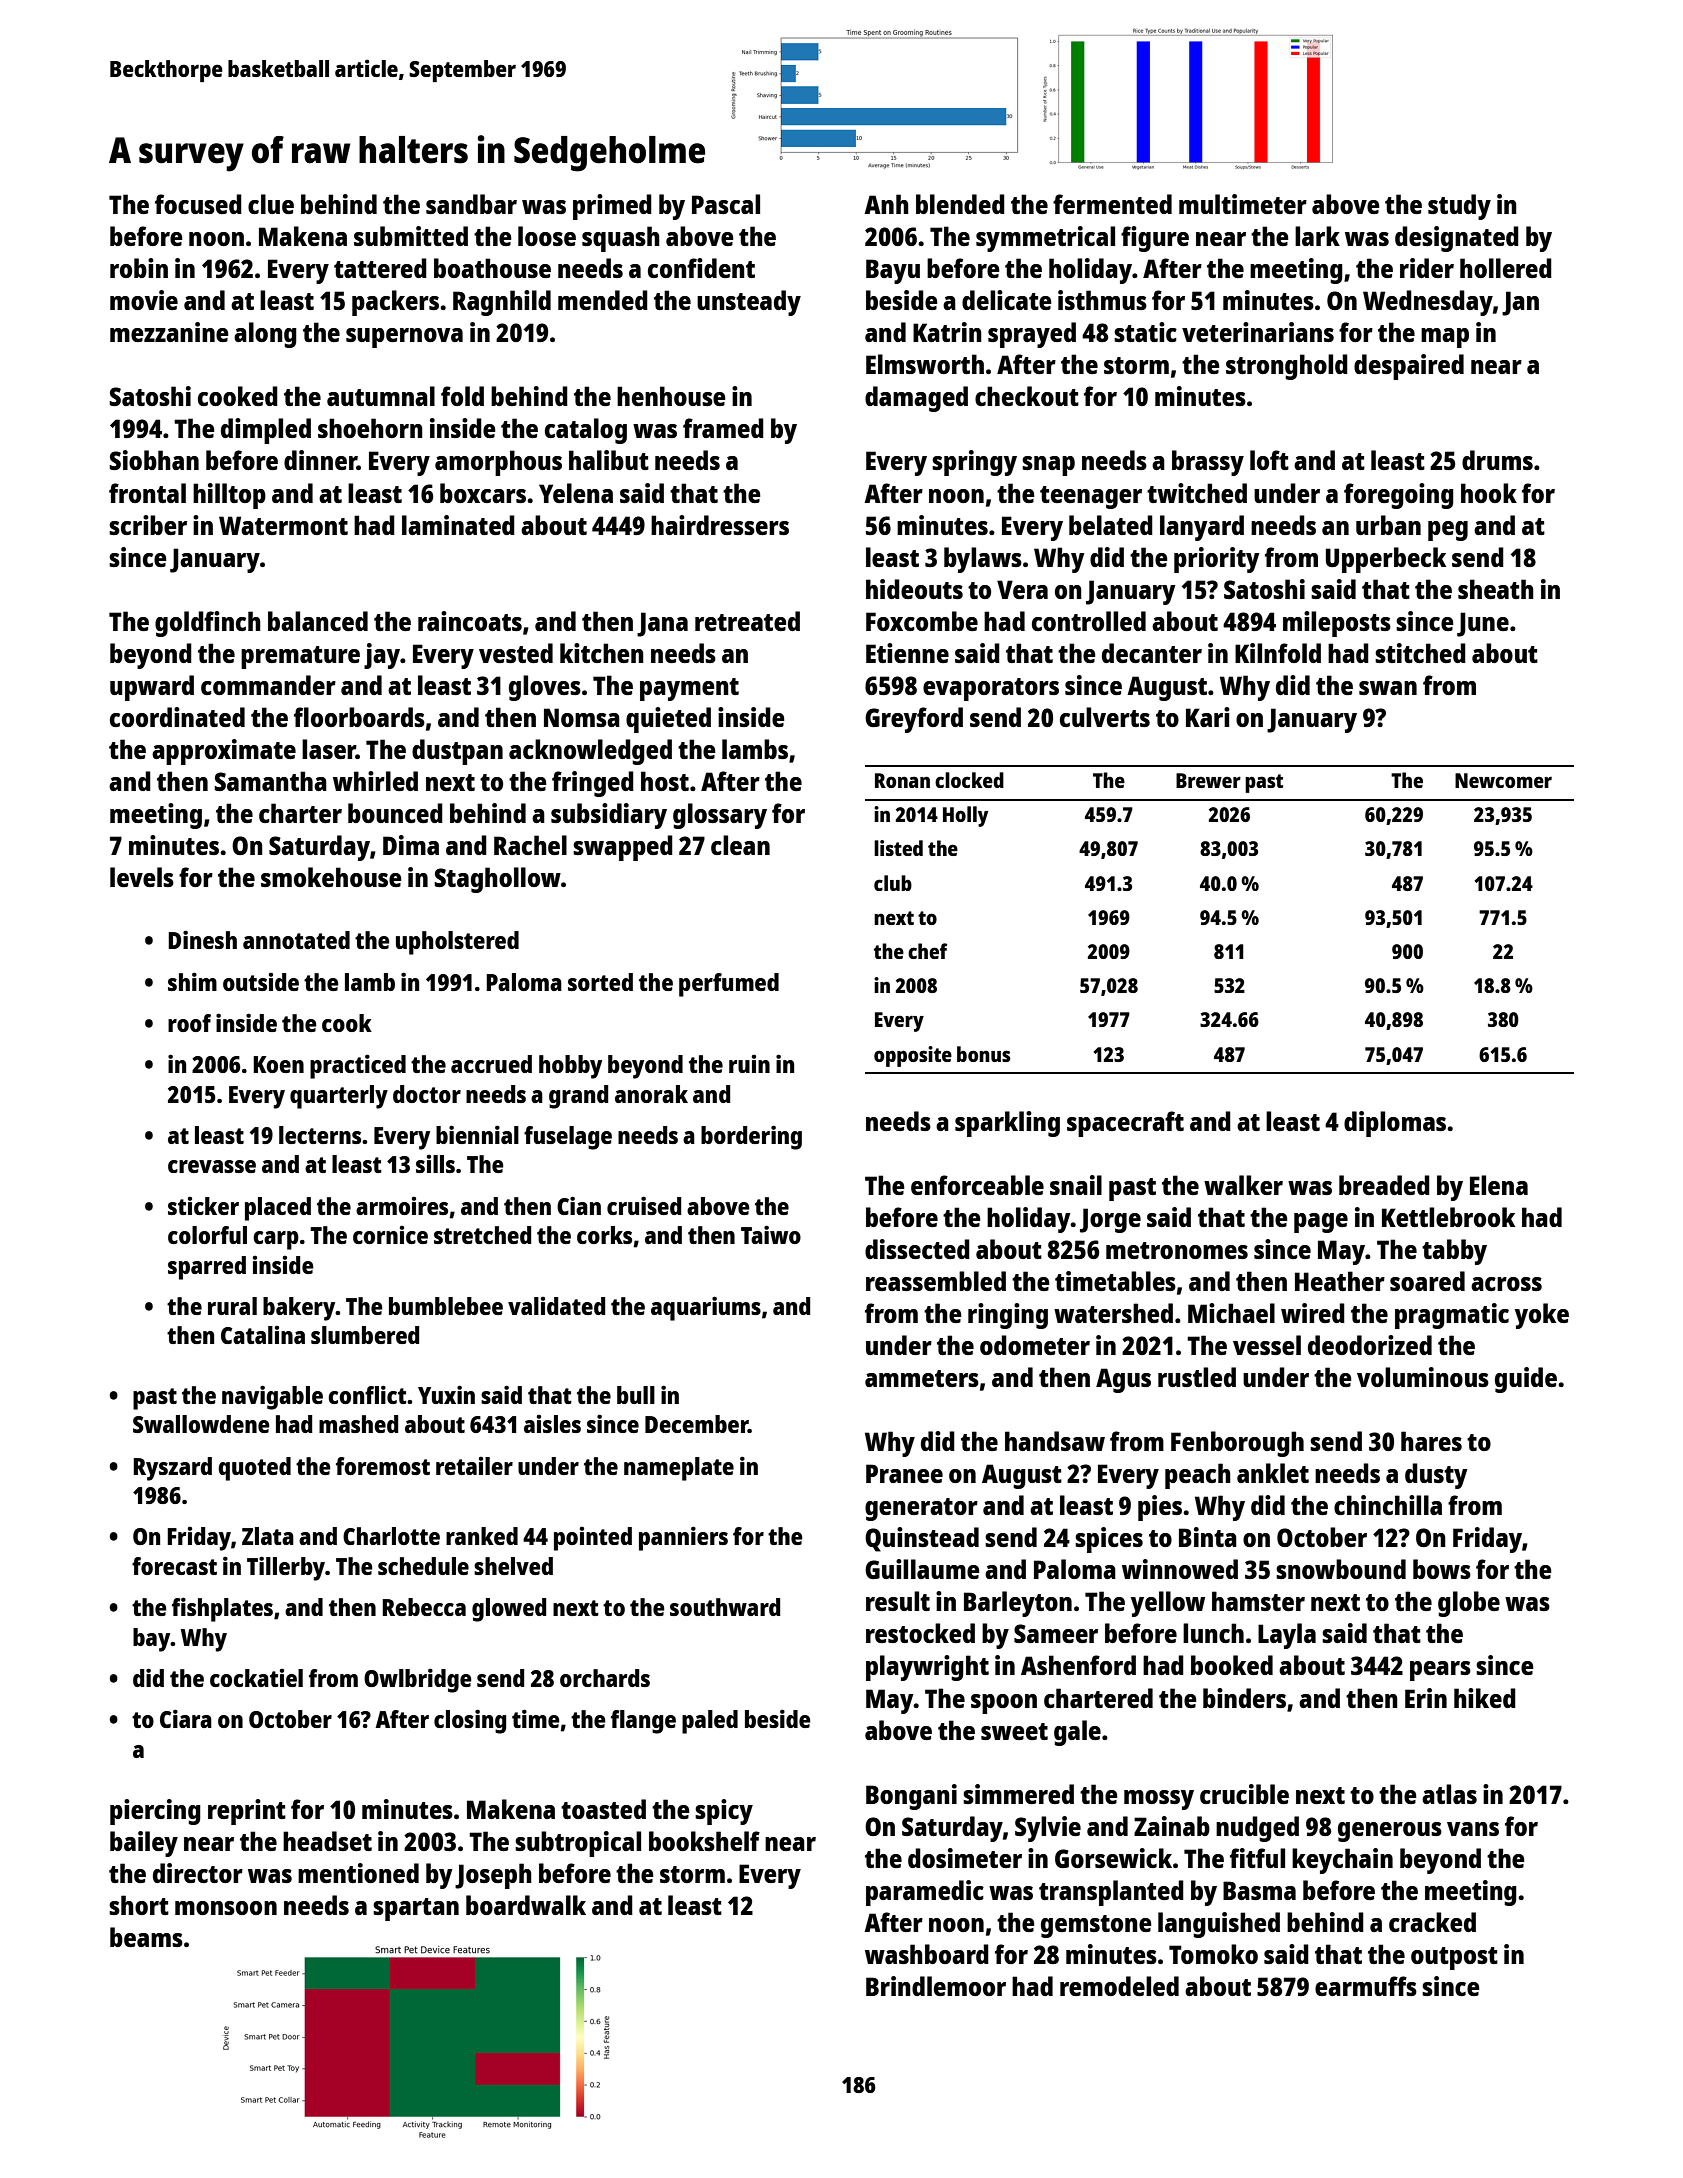 The image size is (1683, 2178). Describe the element at coordinates (725, 1607) in the screenshot. I see `southward` at that location.
